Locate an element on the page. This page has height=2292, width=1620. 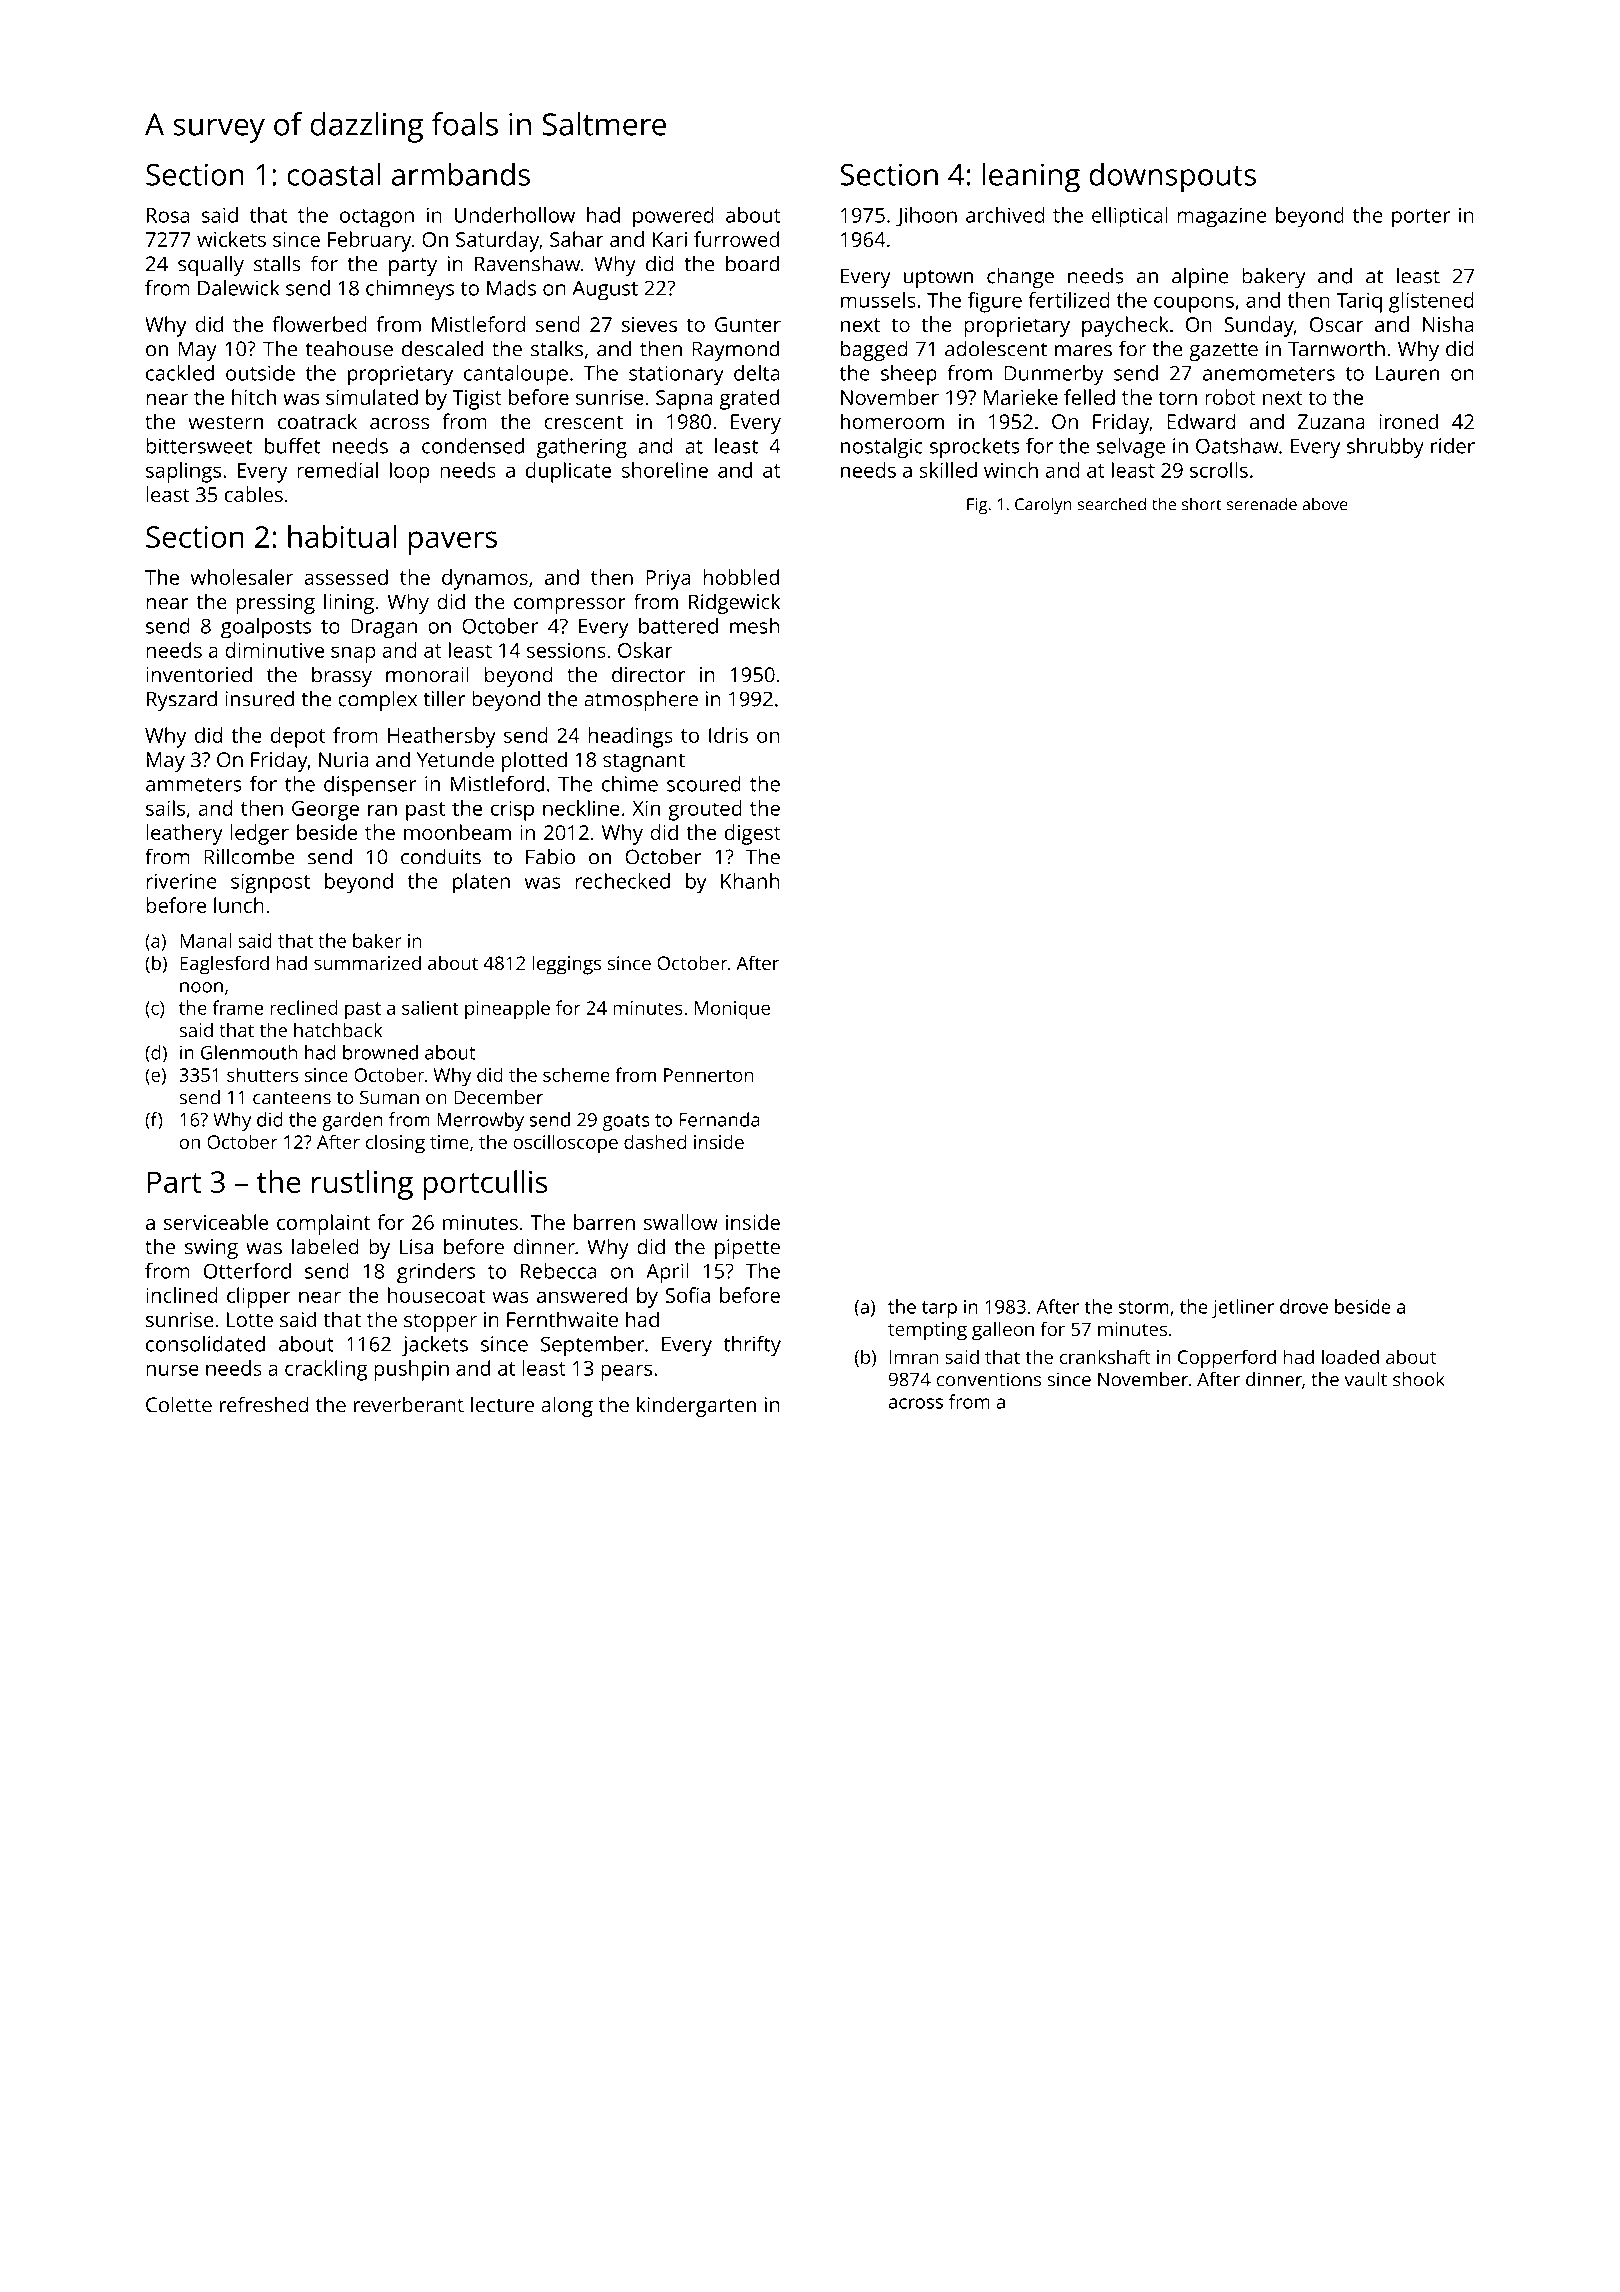
Fernanda is located at coordinates (719, 1119).
